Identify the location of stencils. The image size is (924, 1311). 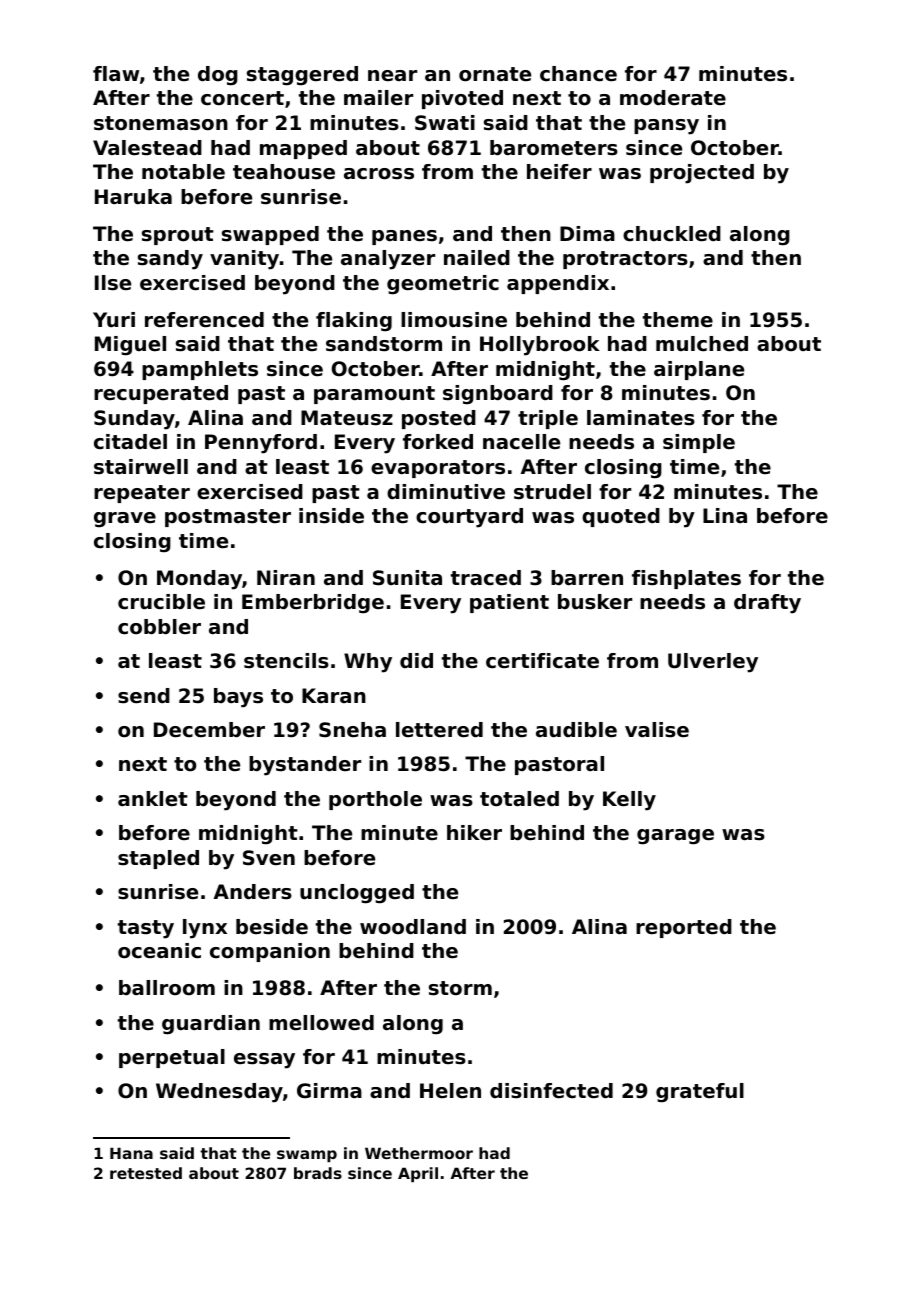
(286, 661).
